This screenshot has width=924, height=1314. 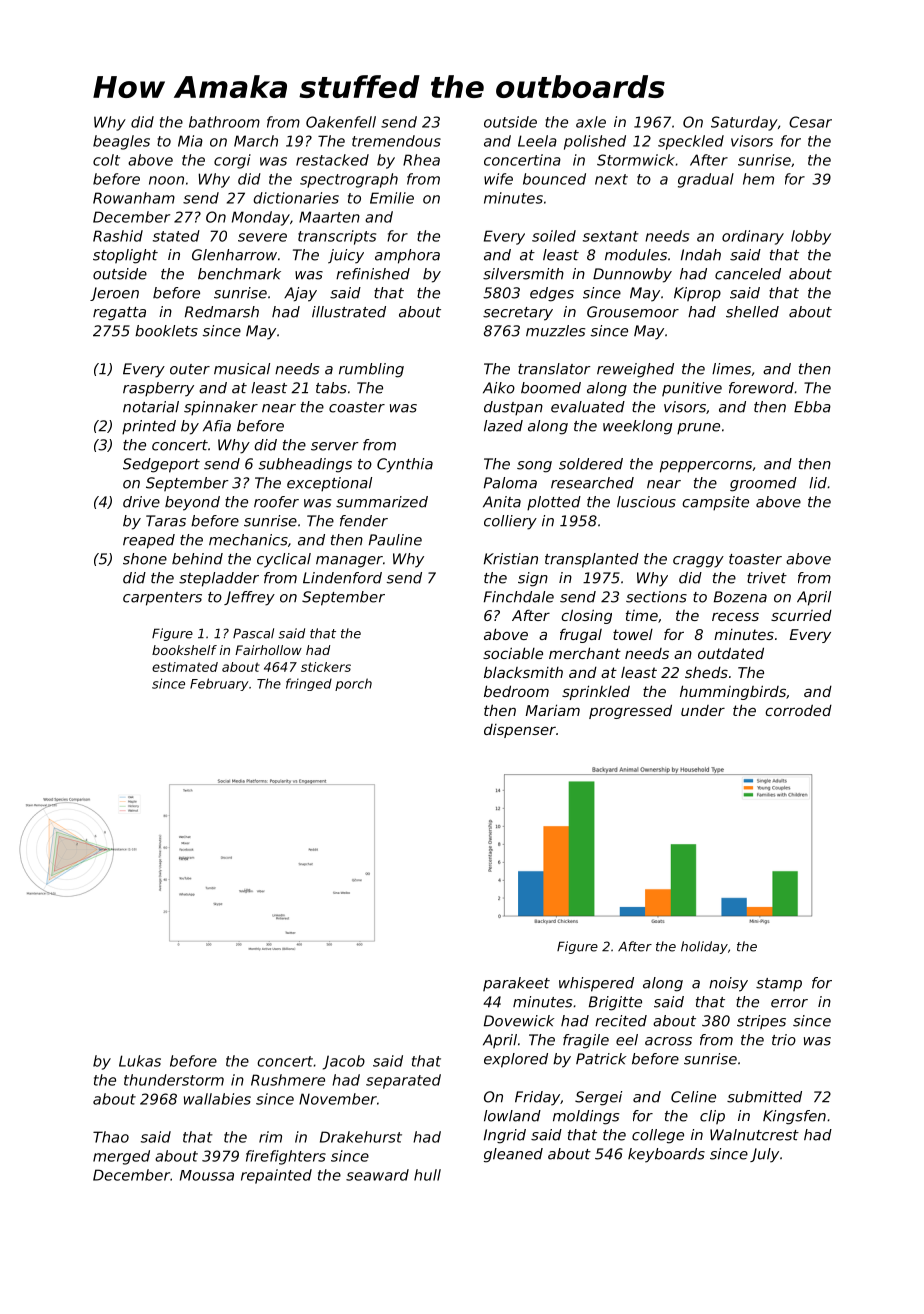 I want to click on dispenser, so click(x=520, y=731).
